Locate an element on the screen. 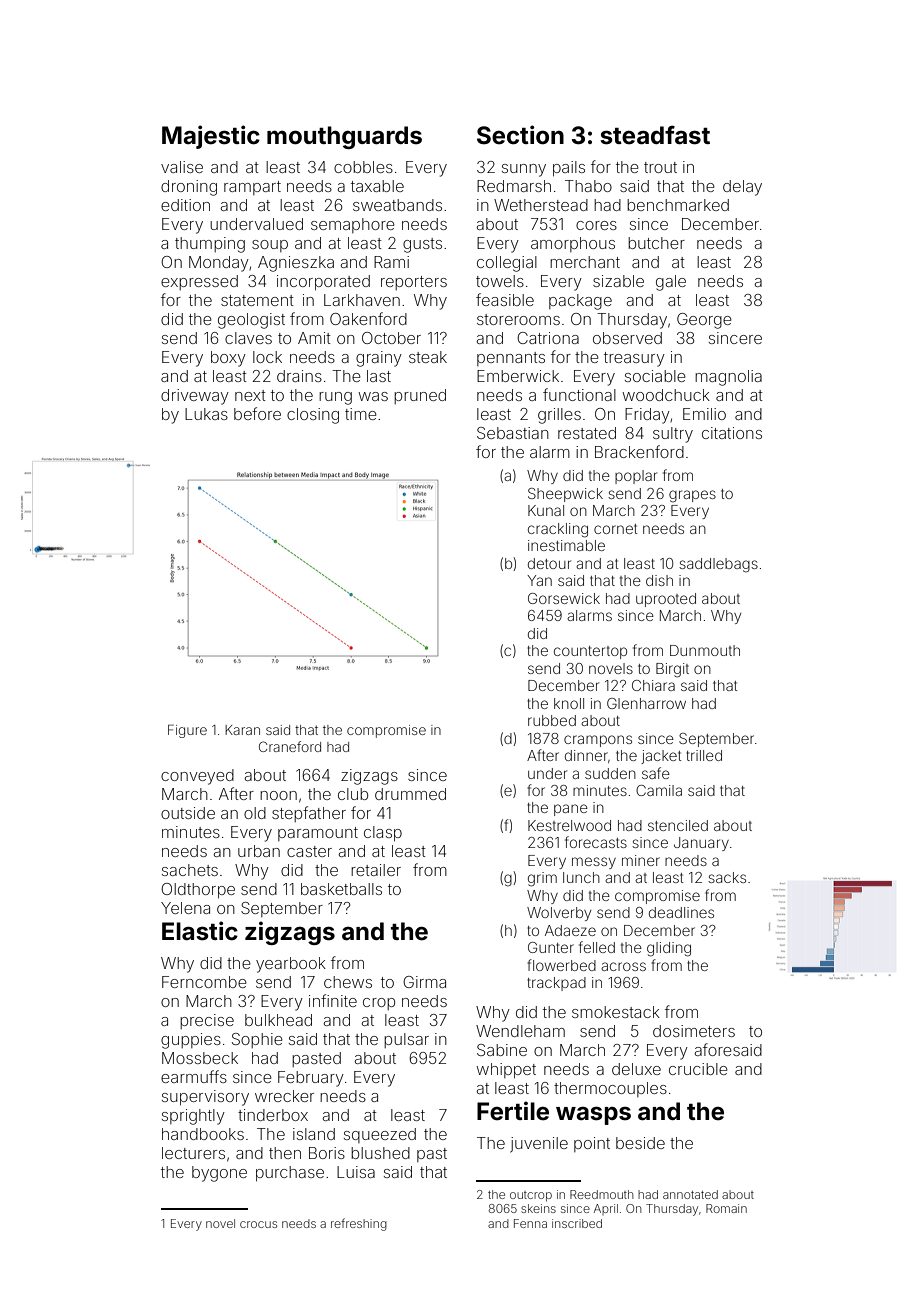 This screenshot has width=924, height=1311. pails is located at coordinates (569, 168).
